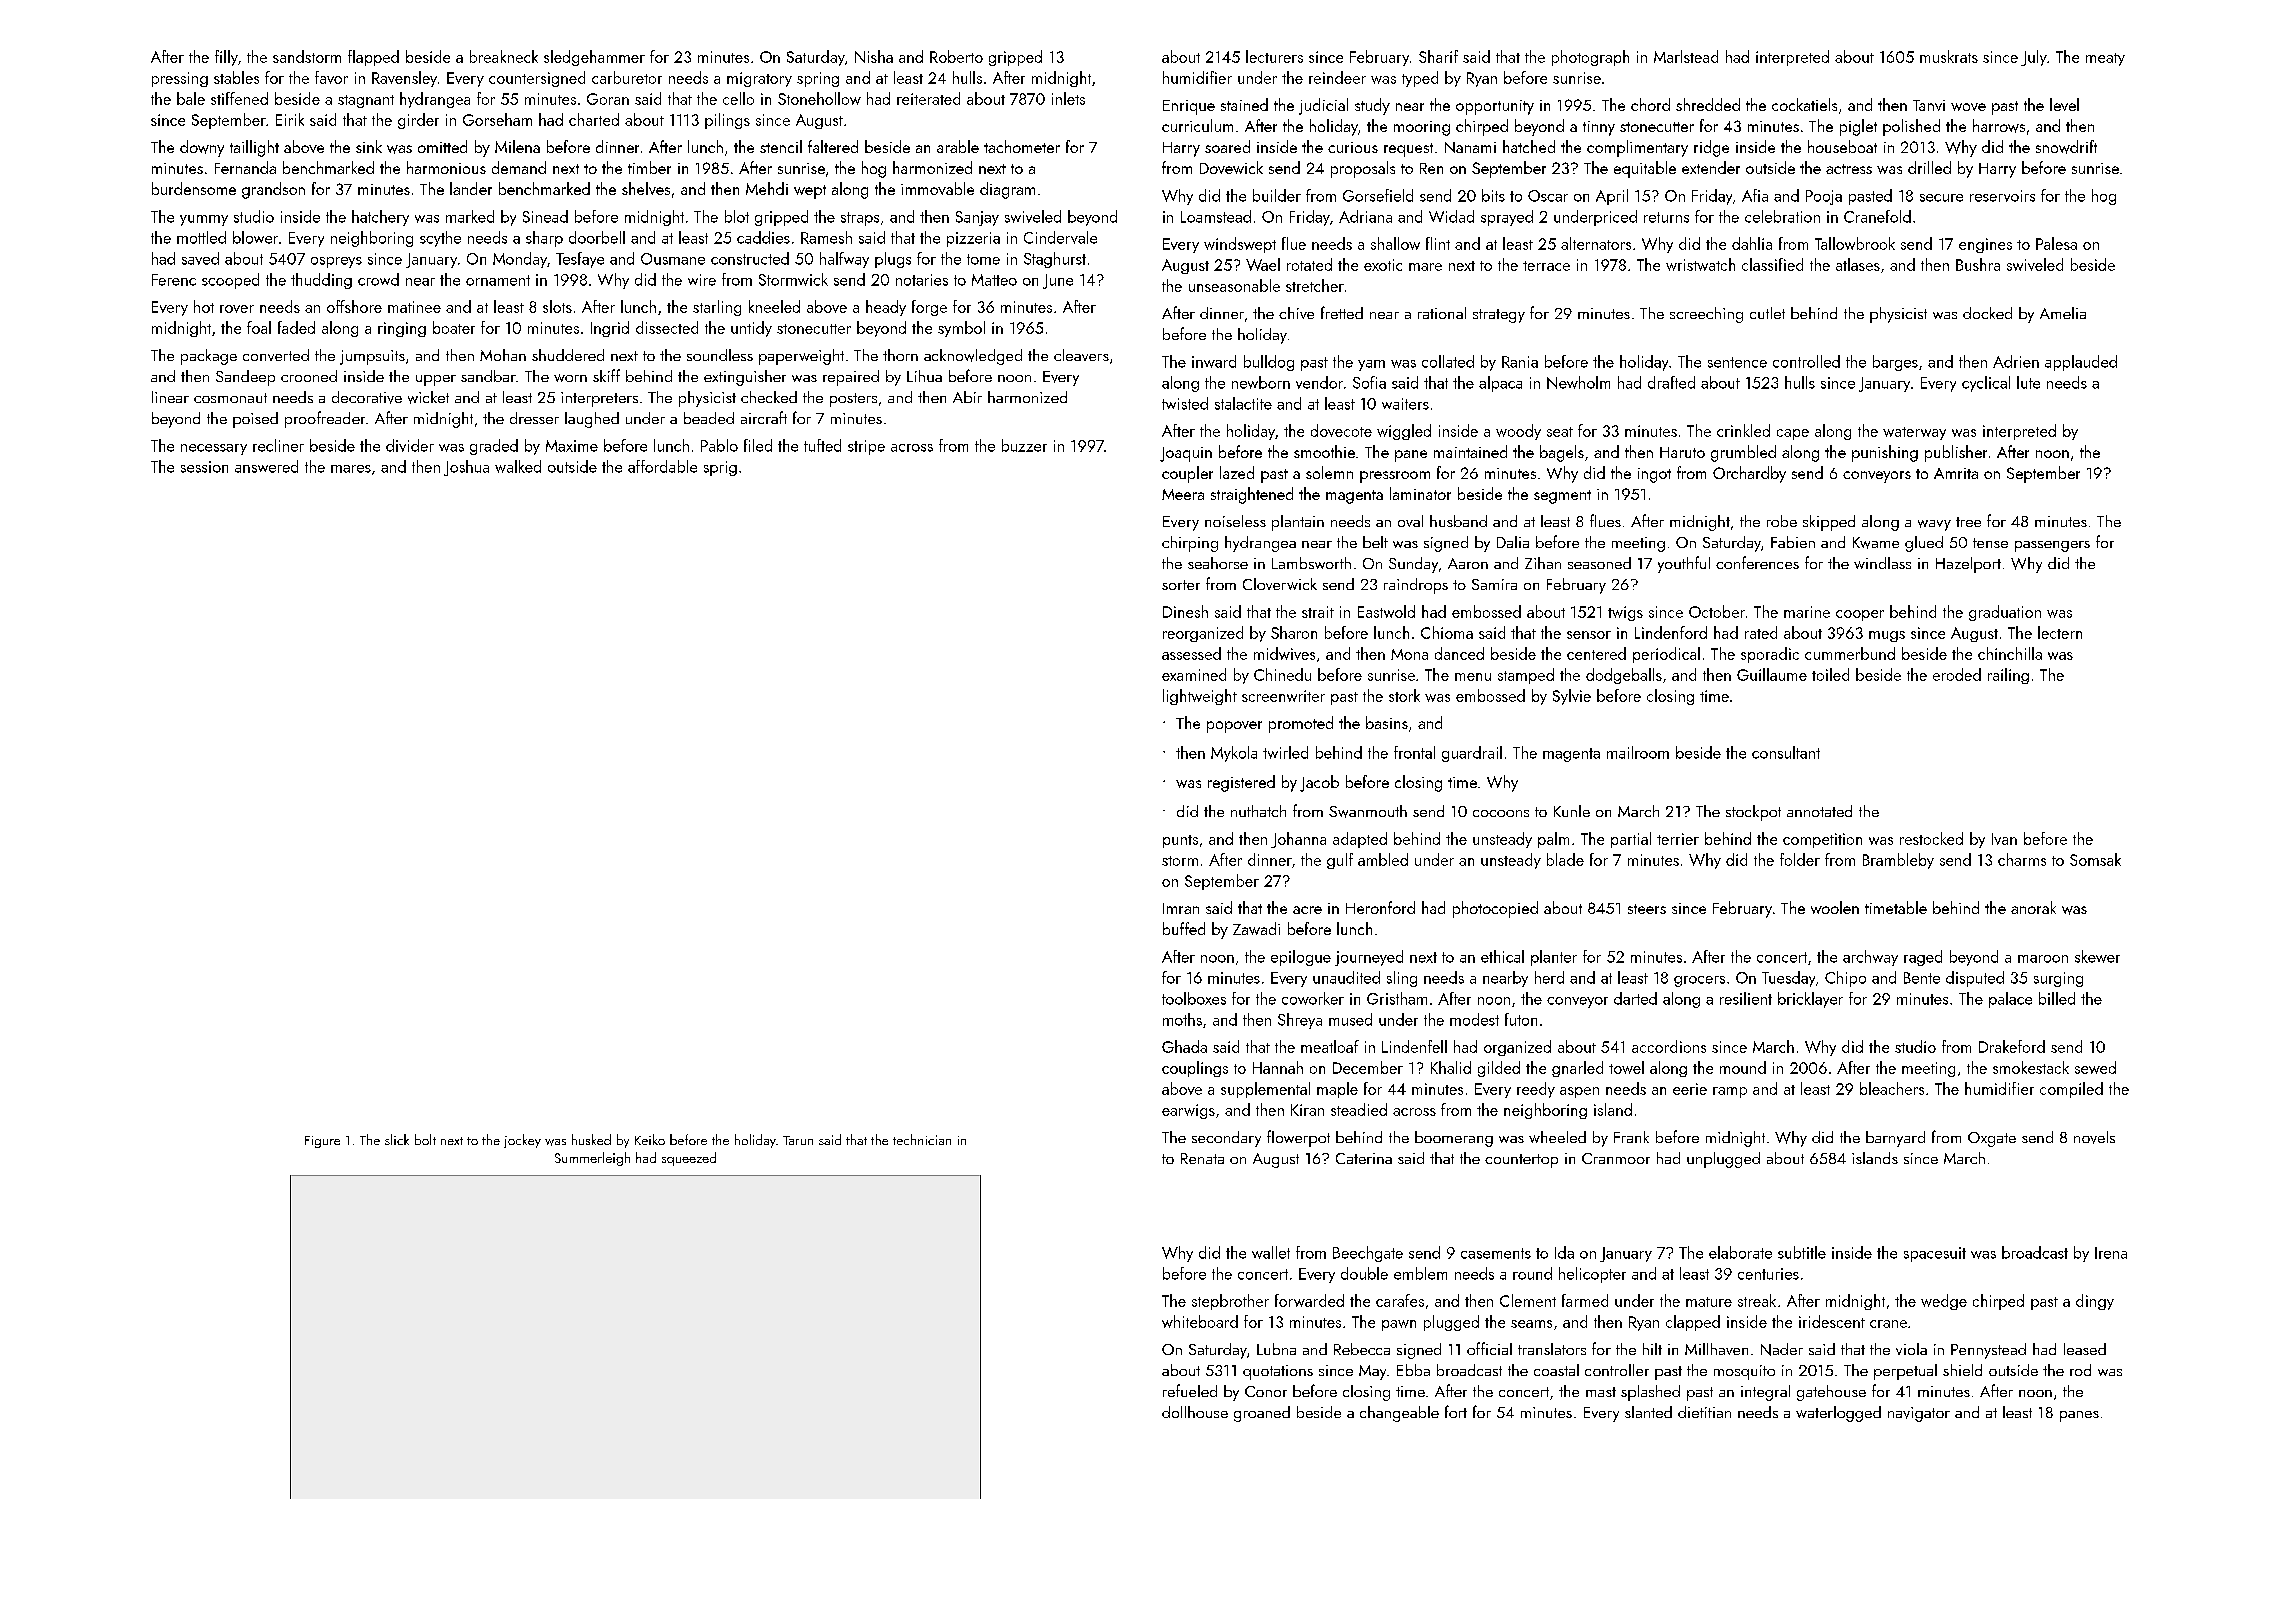  Describe the element at coordinates (874, 56) in the screenshot. I see `Nisha` at that location.
